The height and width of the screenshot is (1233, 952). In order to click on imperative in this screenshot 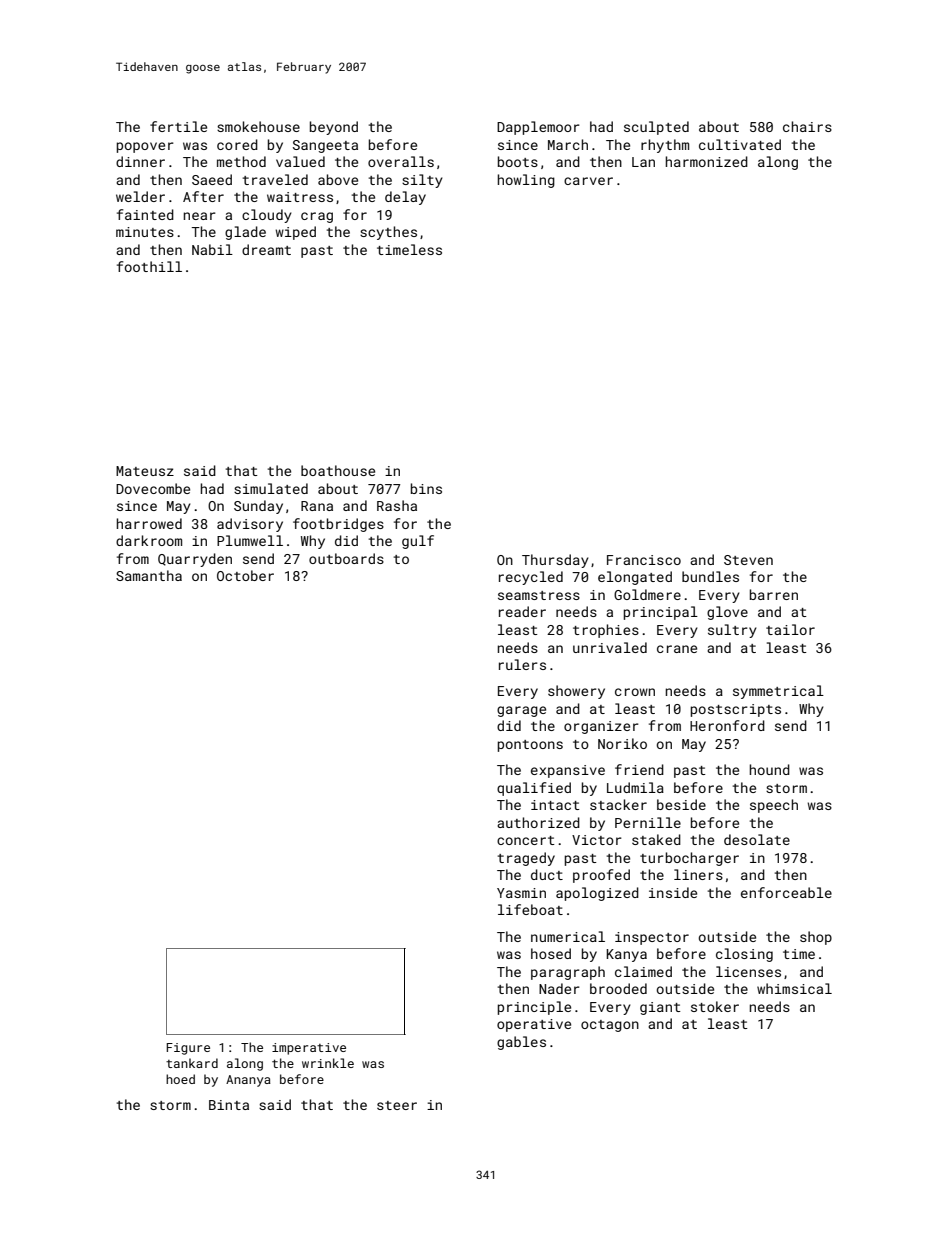, I will do `click(309, 1049)`.
